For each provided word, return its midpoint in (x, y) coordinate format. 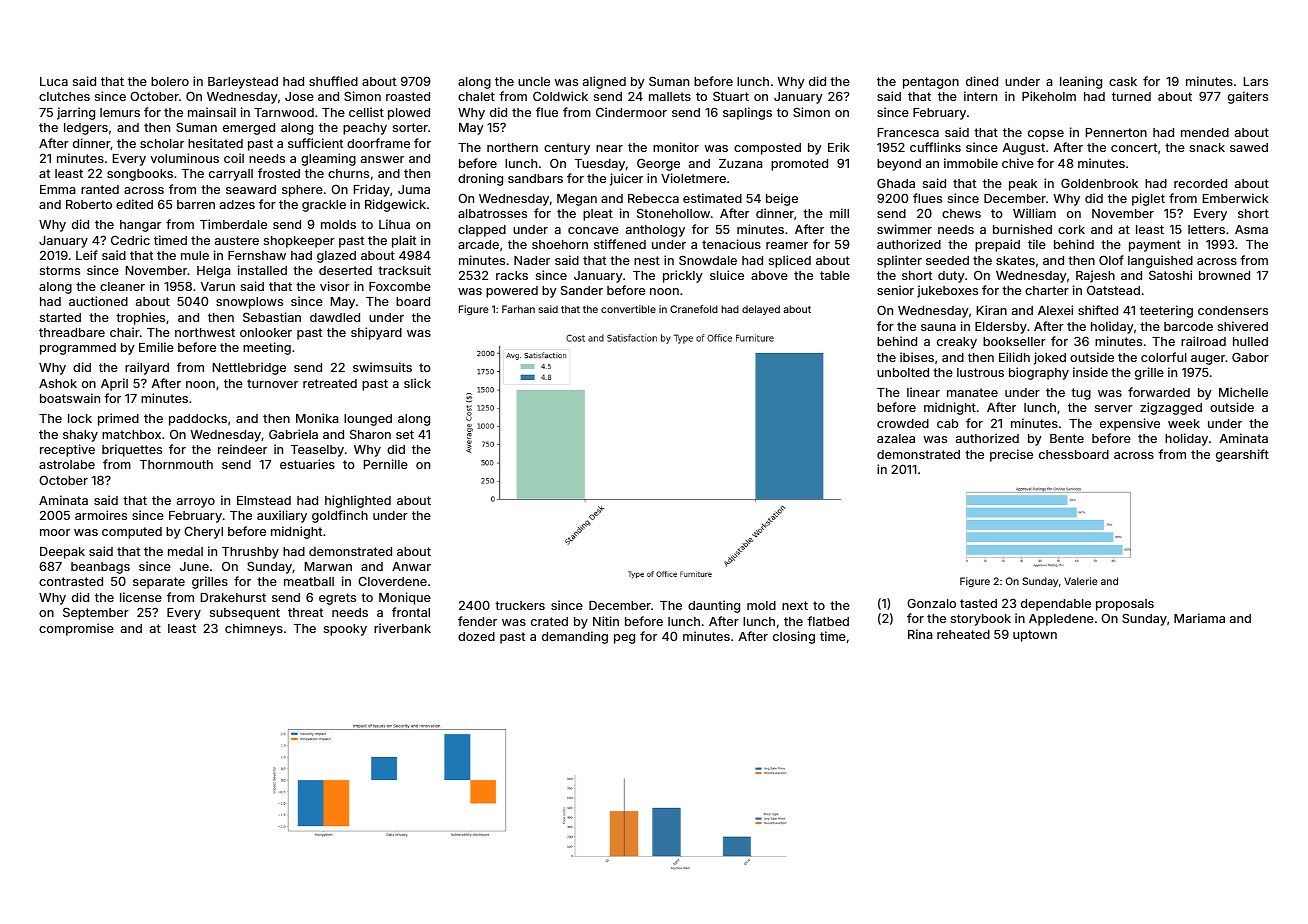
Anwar (411, 566)
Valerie (1080, 581)
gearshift (1242, 455)
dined (982, 81)
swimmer (904, 229)
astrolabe (67, 464)
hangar (140, 226)
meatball (309, 581)
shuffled (333, 81)
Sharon (370, 434)
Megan (577, 200)
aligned (604, 82)
